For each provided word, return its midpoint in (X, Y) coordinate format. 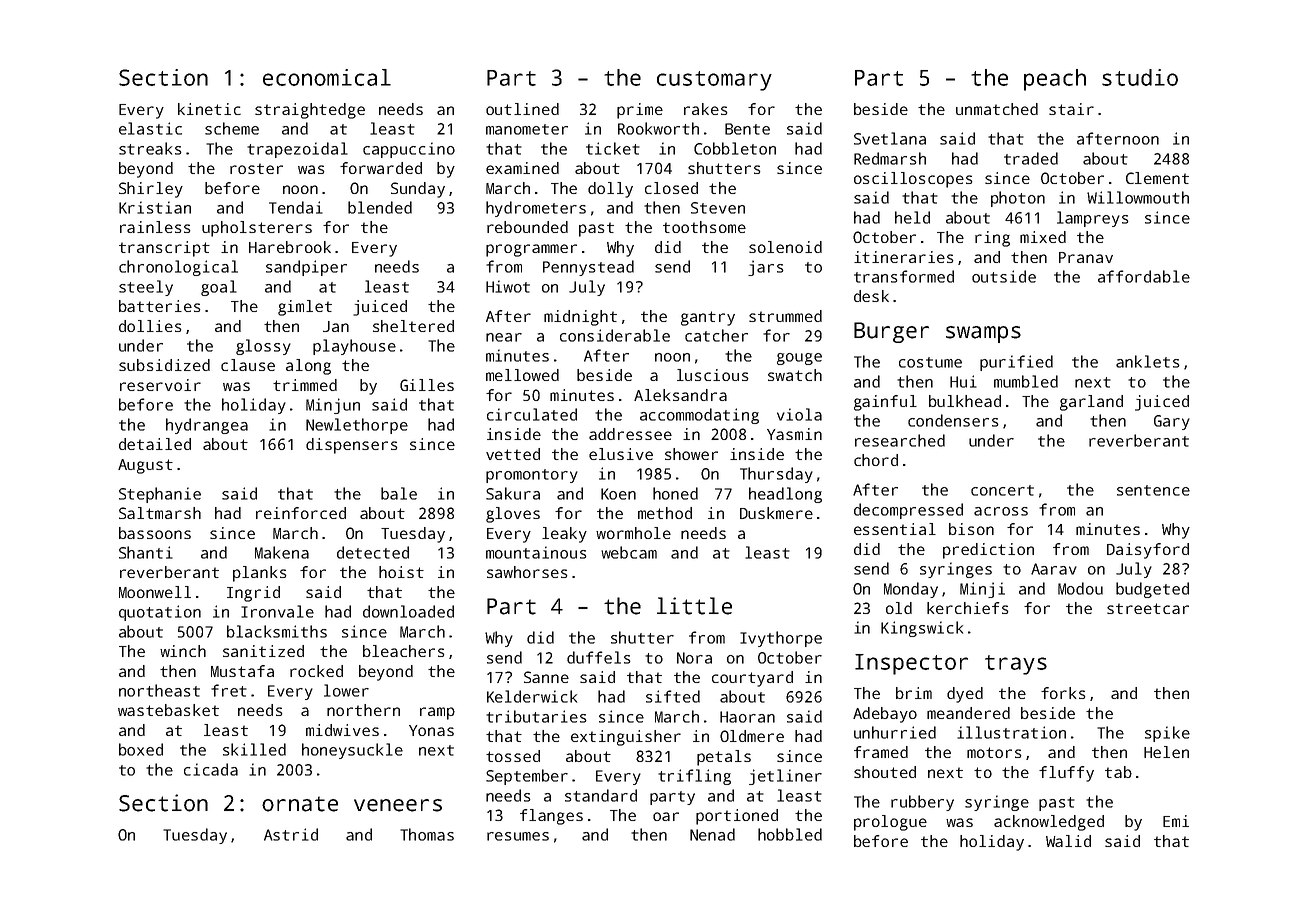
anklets (1148, 361)
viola (799, 414)
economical (327, 77)
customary (714, 81)
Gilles (427, 385)
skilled (254, 749)
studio (1140, 77)
